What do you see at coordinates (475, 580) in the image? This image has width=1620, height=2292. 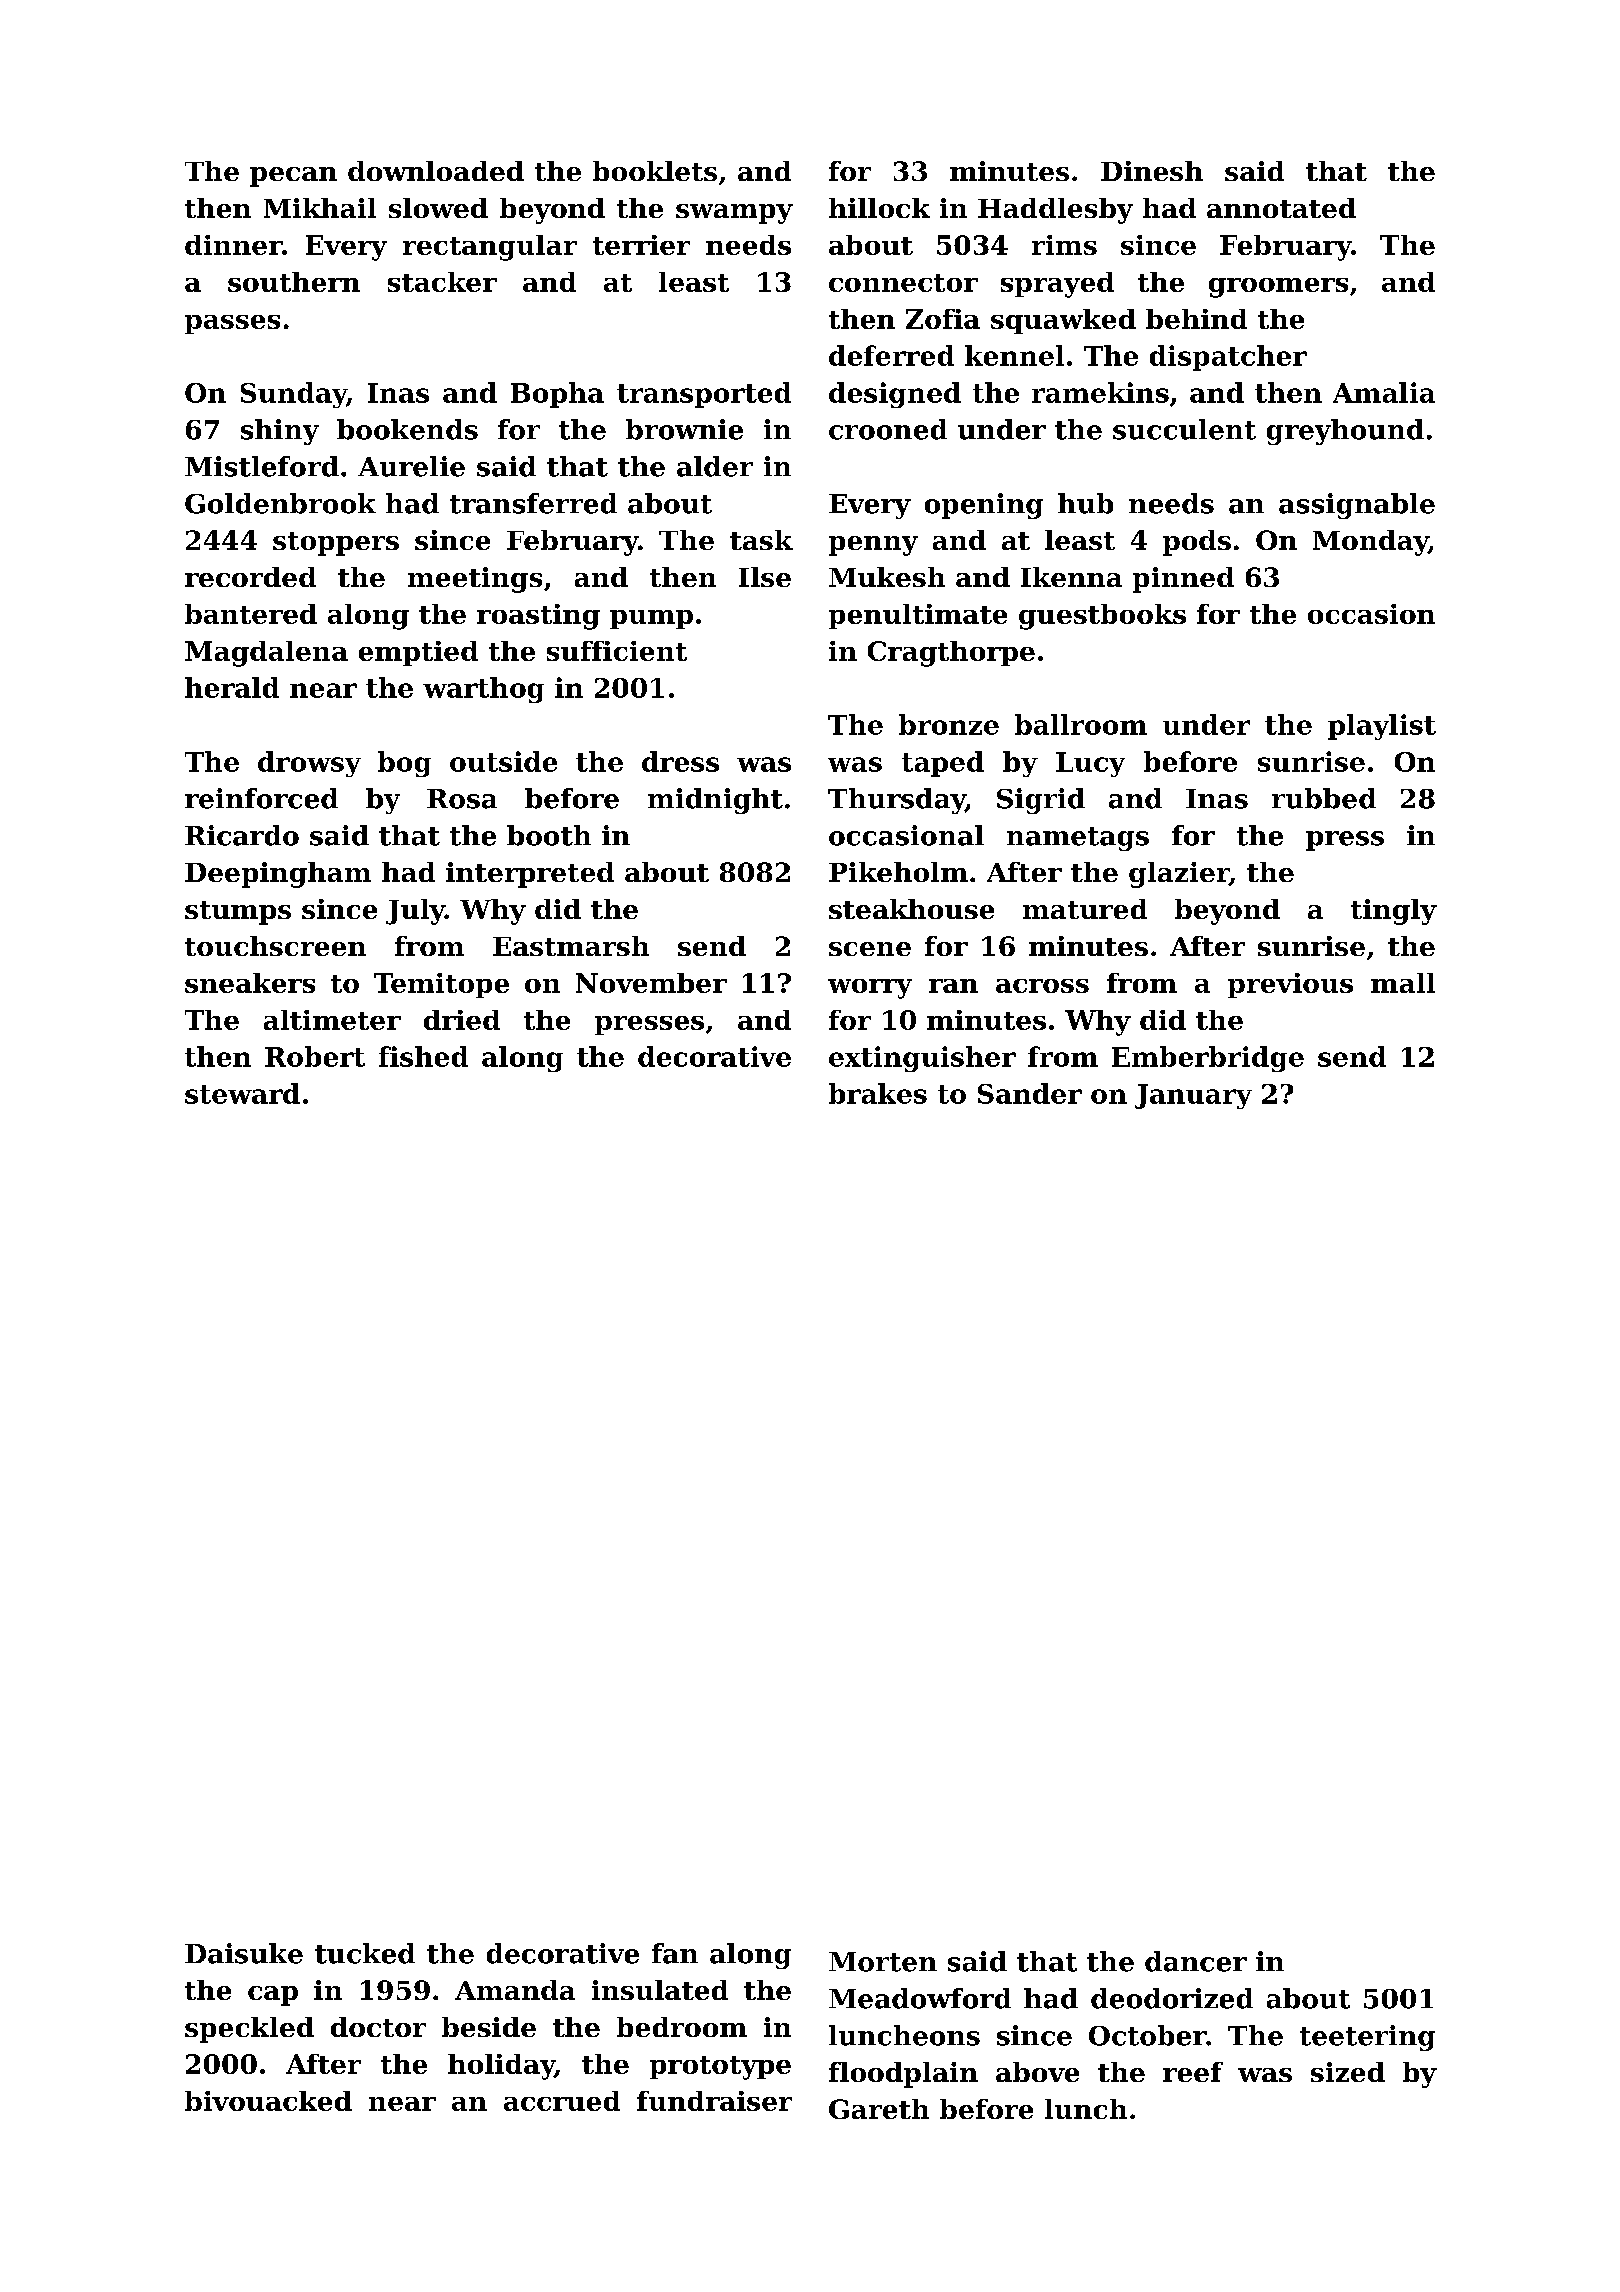 I see `meetings` at bounding box center [475, 580].
